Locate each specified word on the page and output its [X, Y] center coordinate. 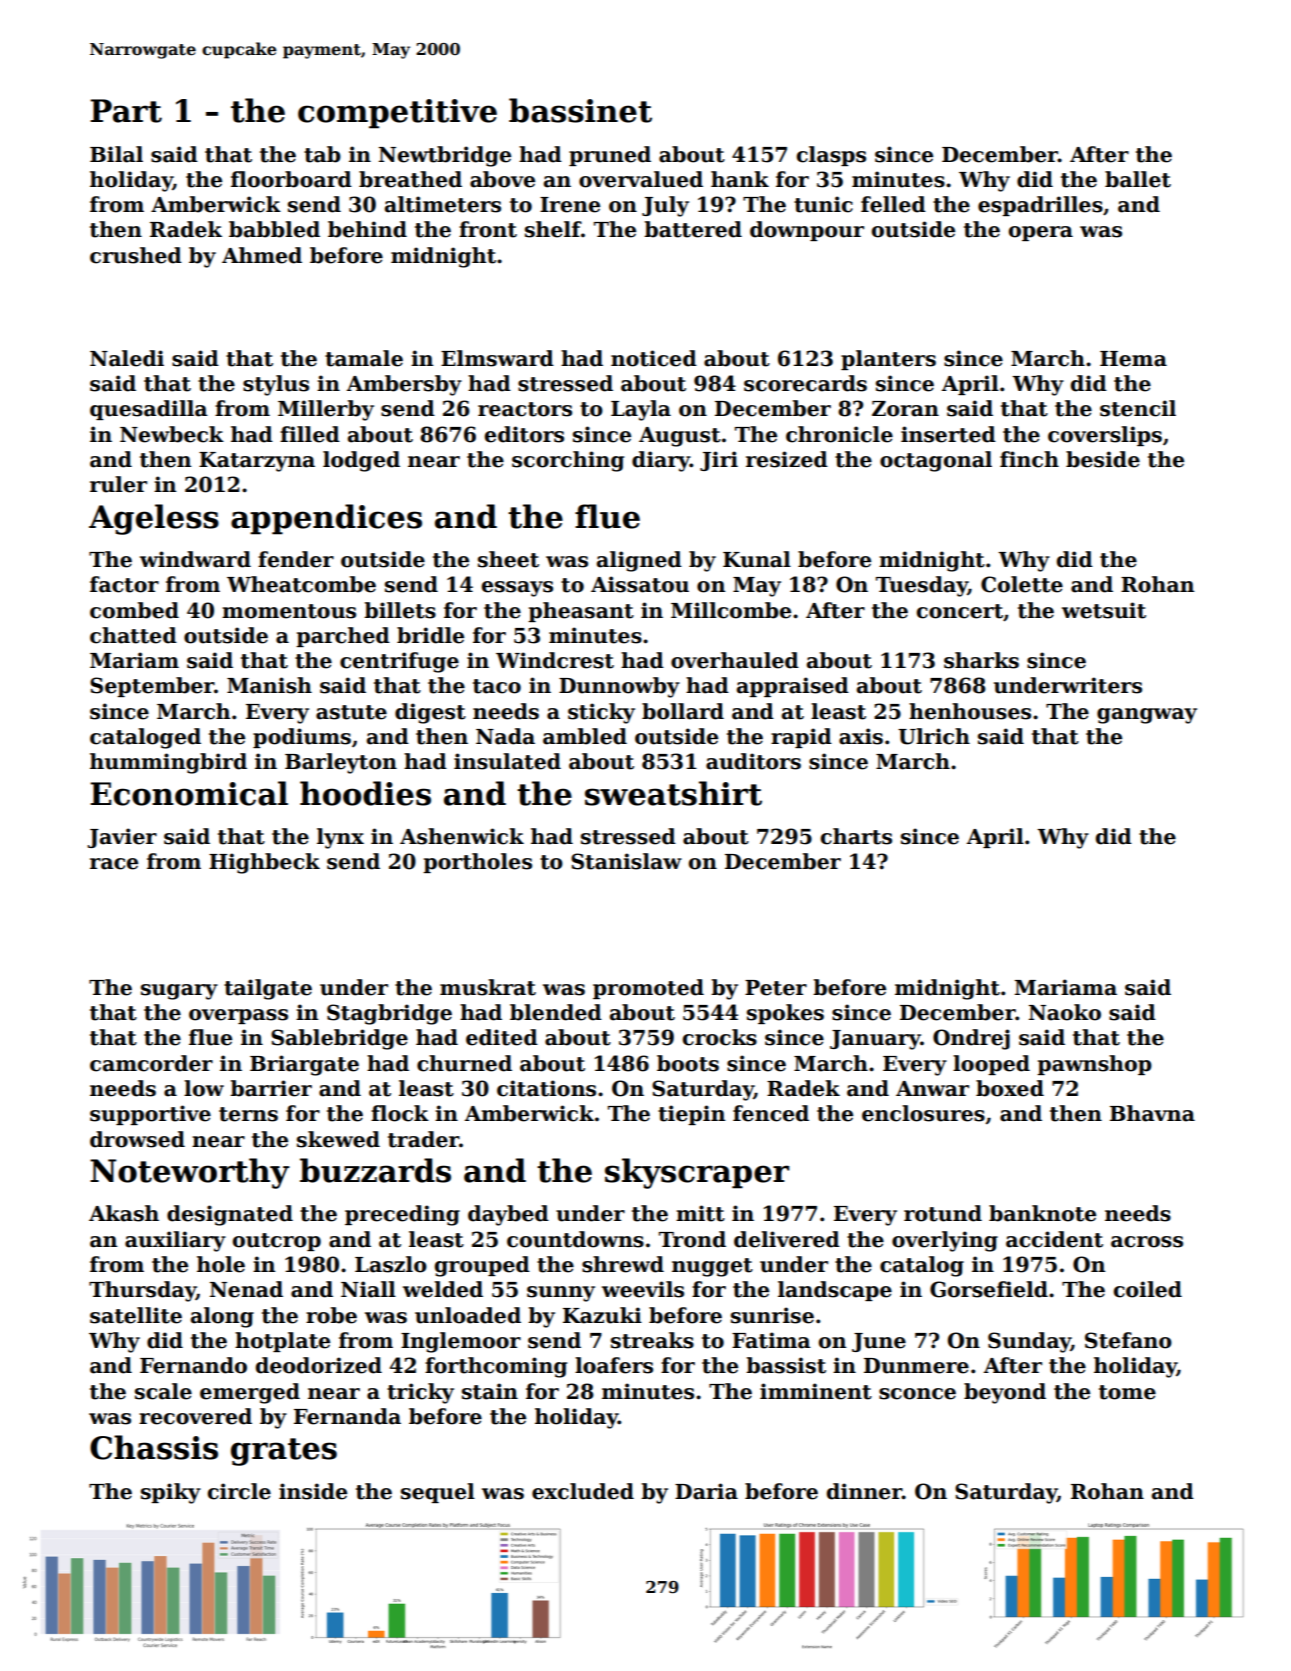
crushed [136, 255]
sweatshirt [673, 793]
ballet [1138, 179]
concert [960, 611]
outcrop [277, 1242]
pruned [610, 156]
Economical [189, 793]
